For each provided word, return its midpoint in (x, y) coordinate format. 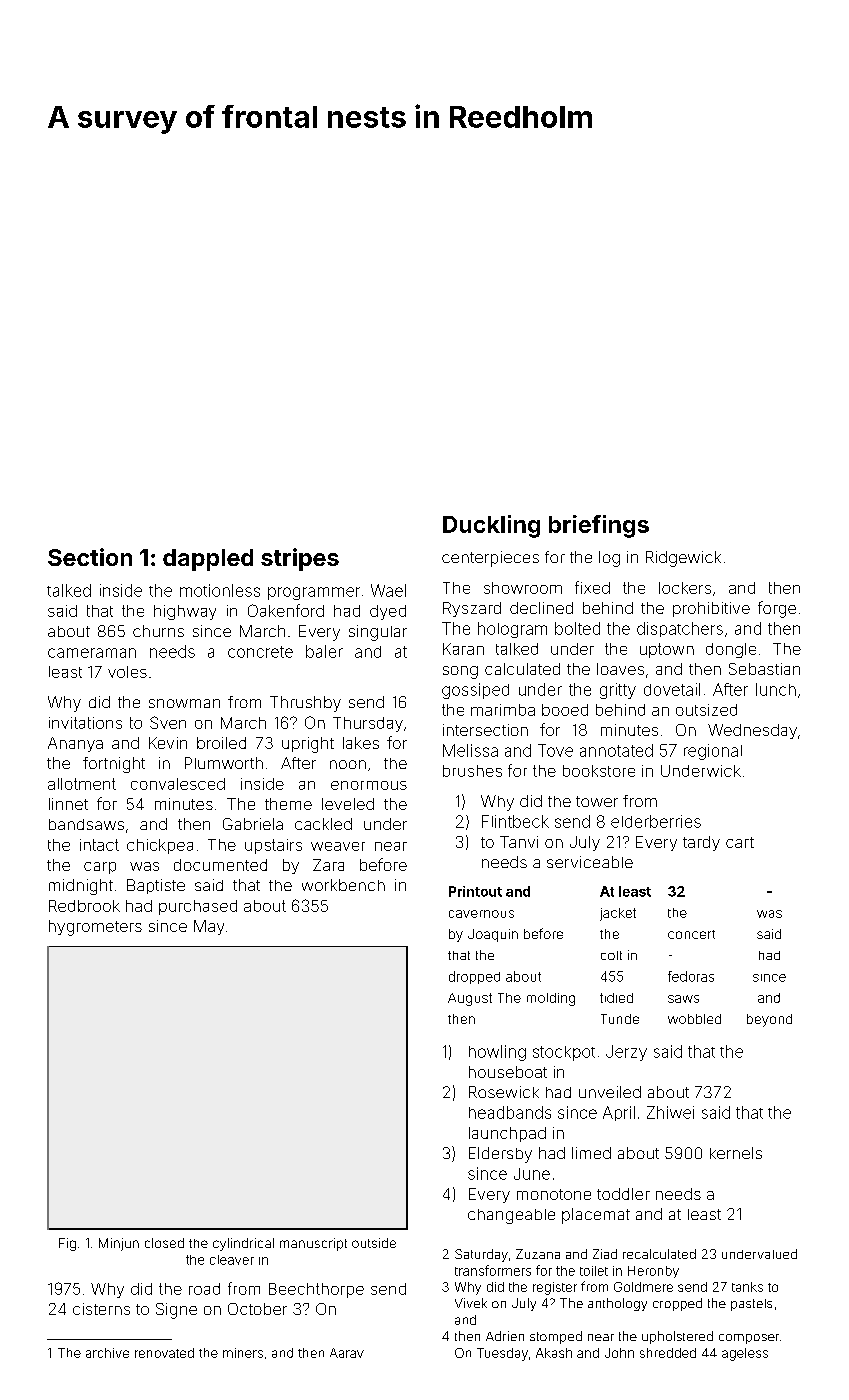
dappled (208, 560)
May (209, 927)
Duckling (491, 526)
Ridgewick (683, 559)
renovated (164, 1353)
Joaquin (493, 935)
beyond (769, 1020)
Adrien (505, 1336)
